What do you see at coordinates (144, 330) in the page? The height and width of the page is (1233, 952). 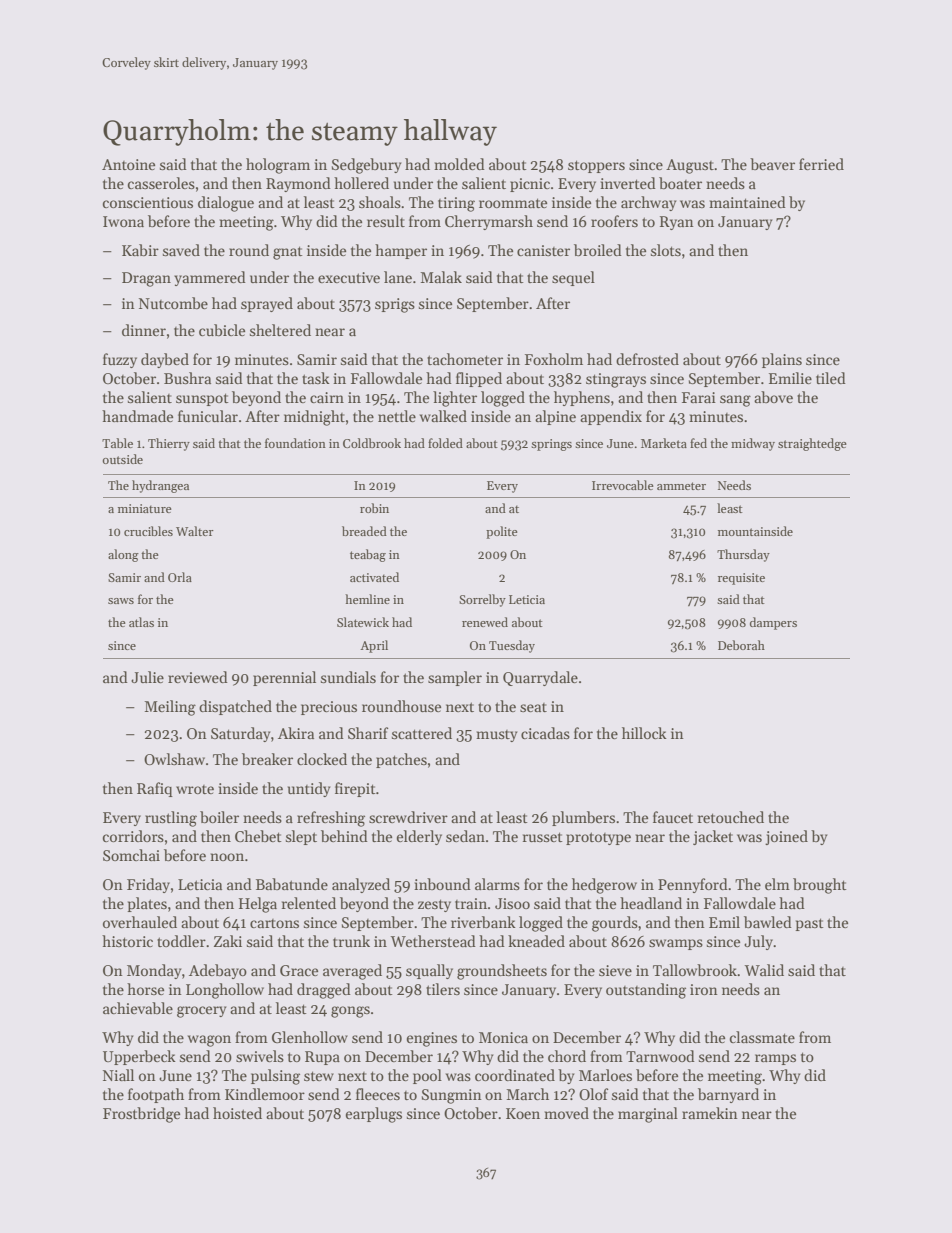 I see `dinner` at bounding box center [144, 330].
